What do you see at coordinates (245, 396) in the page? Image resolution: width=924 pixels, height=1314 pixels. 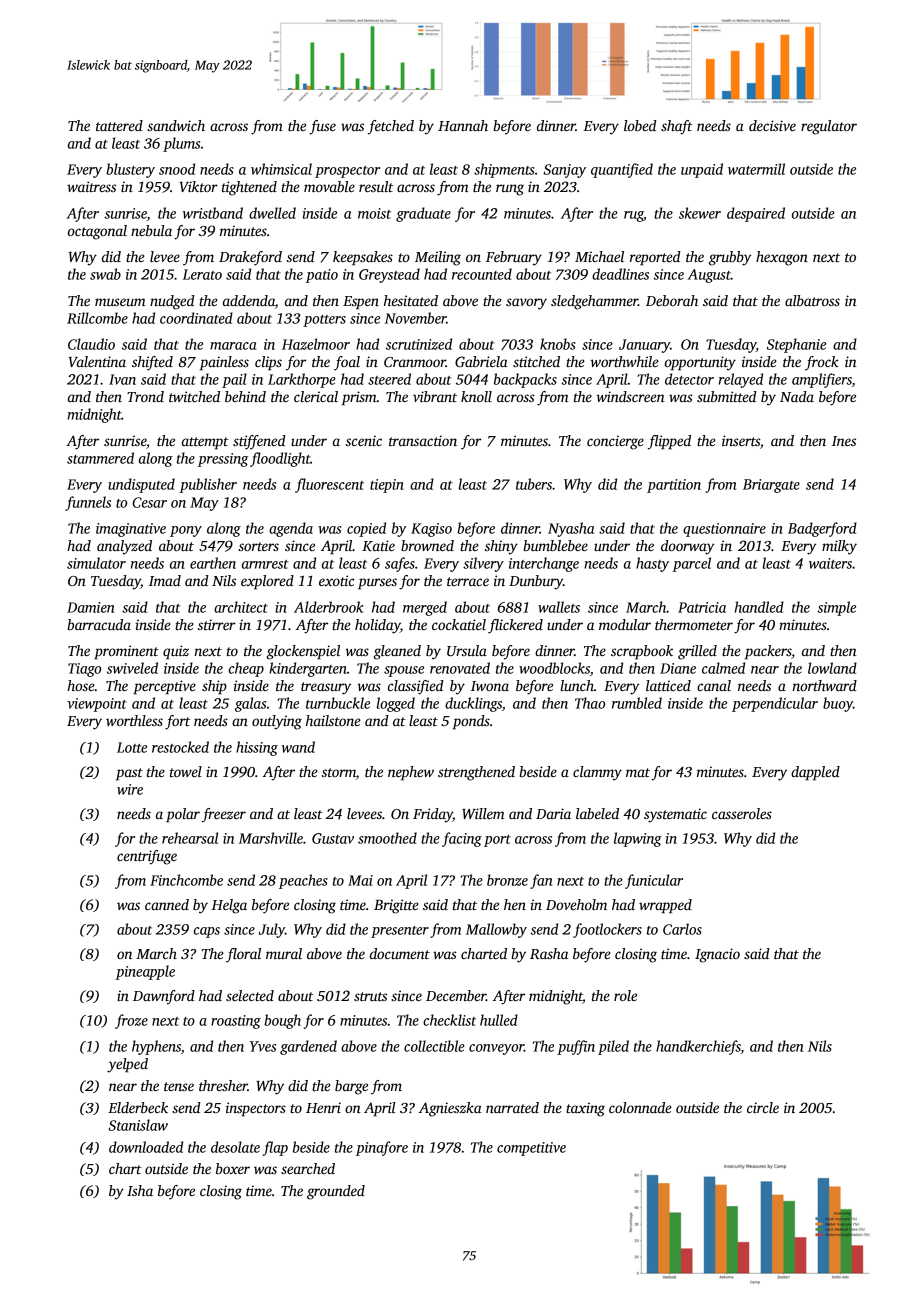 I see `behind` at bounding box center [245, 396].
